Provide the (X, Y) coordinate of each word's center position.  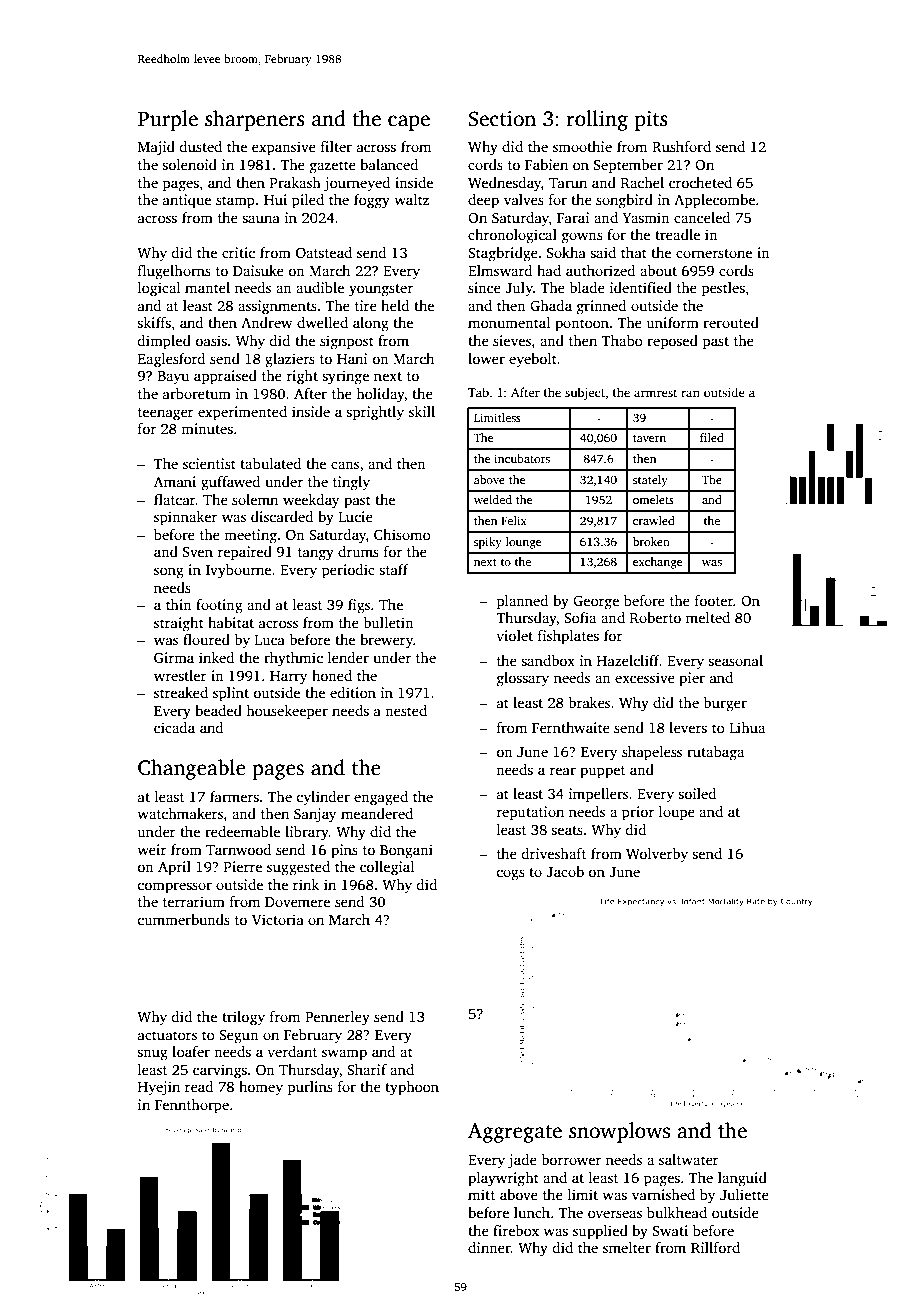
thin (179, 604)
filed (712, 437)
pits (651, 121)
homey (261, 1088)
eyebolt (533, 360)
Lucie (355, 516)
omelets (653, 499)
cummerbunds (183, 919)
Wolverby (657, 855)
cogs (510, 875)
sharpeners (255, 120)
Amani (175, 481)
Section (502, 119)
